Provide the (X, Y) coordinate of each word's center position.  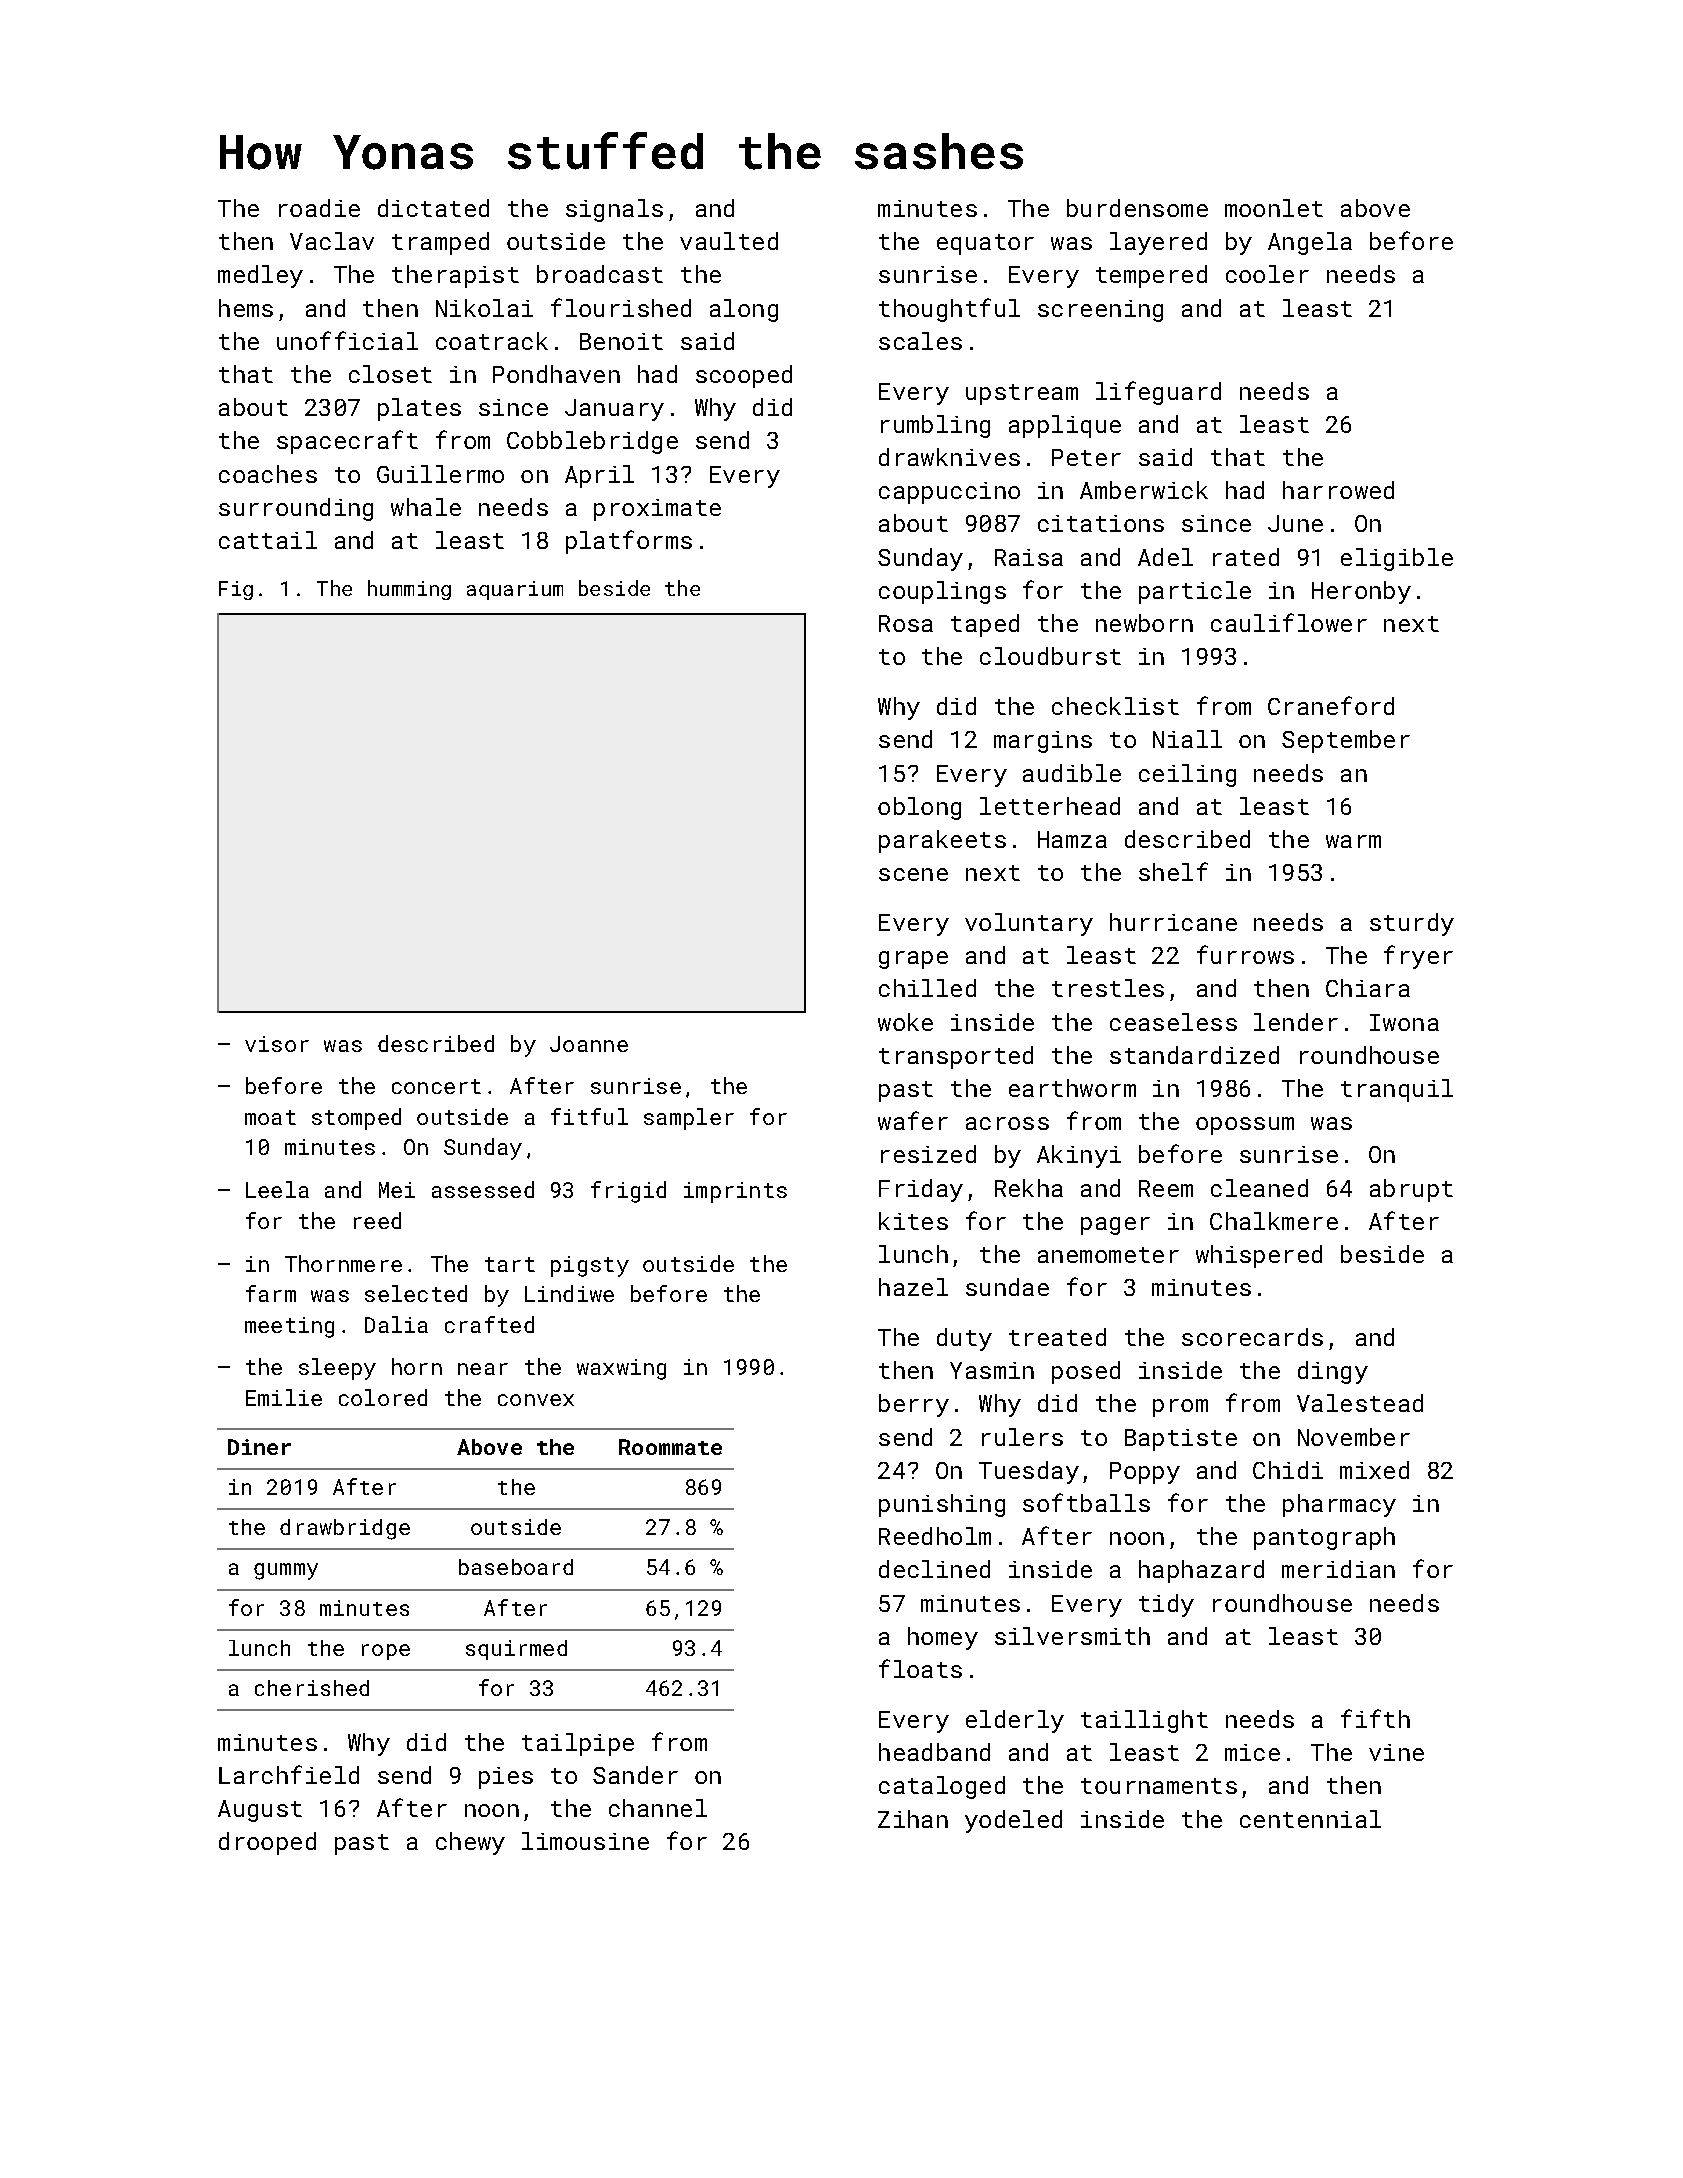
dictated (433, 208)
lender (1296, 1022)
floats (920, 1668)
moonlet (1274, 208)
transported (956, 1057)
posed (1086, 1372)
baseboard (516, 1567)
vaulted (729, 241)
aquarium (515, 590)
